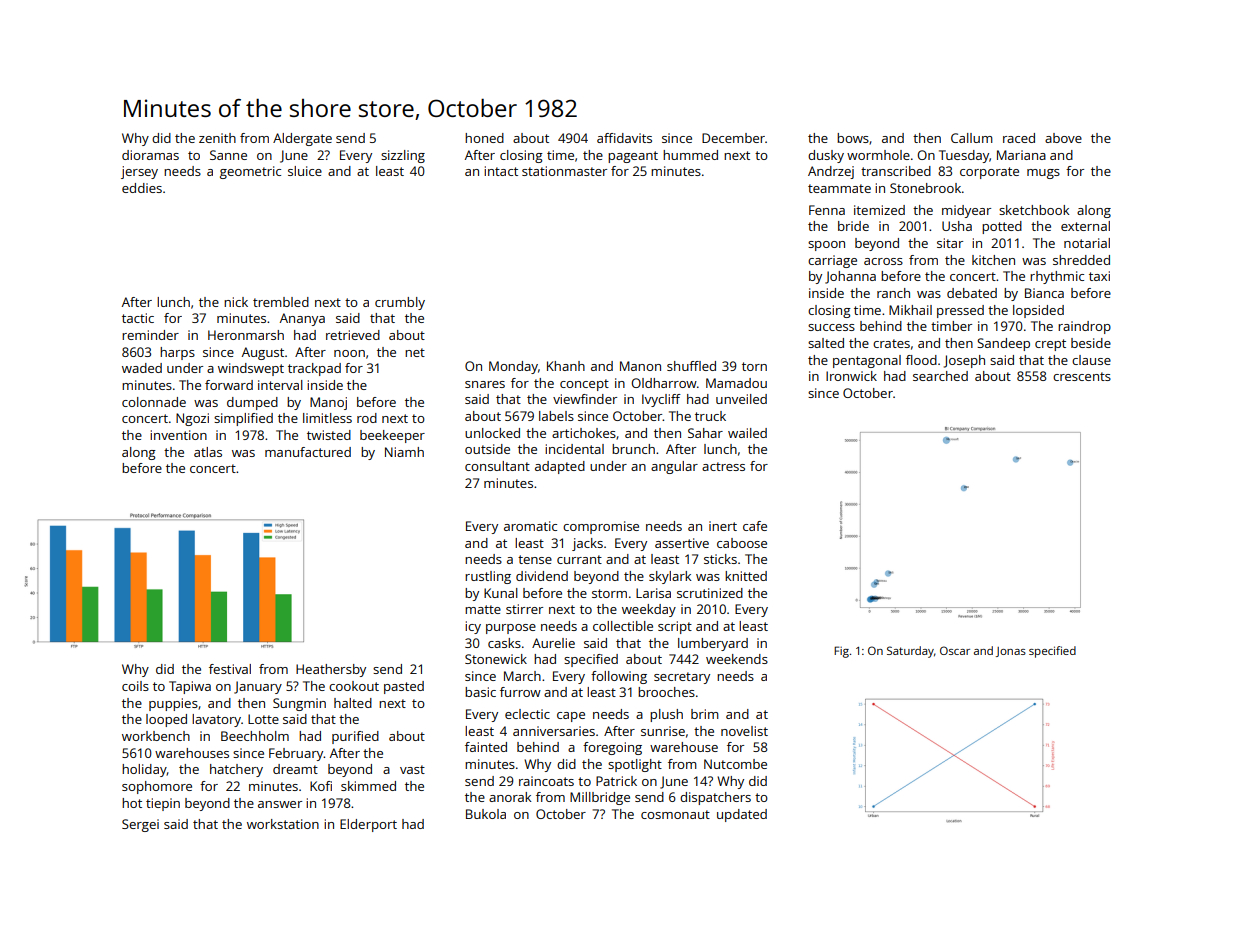  What do you see at coordinates (412, 769) in the page?
I see `vast` at bounding box center [412, 769].
